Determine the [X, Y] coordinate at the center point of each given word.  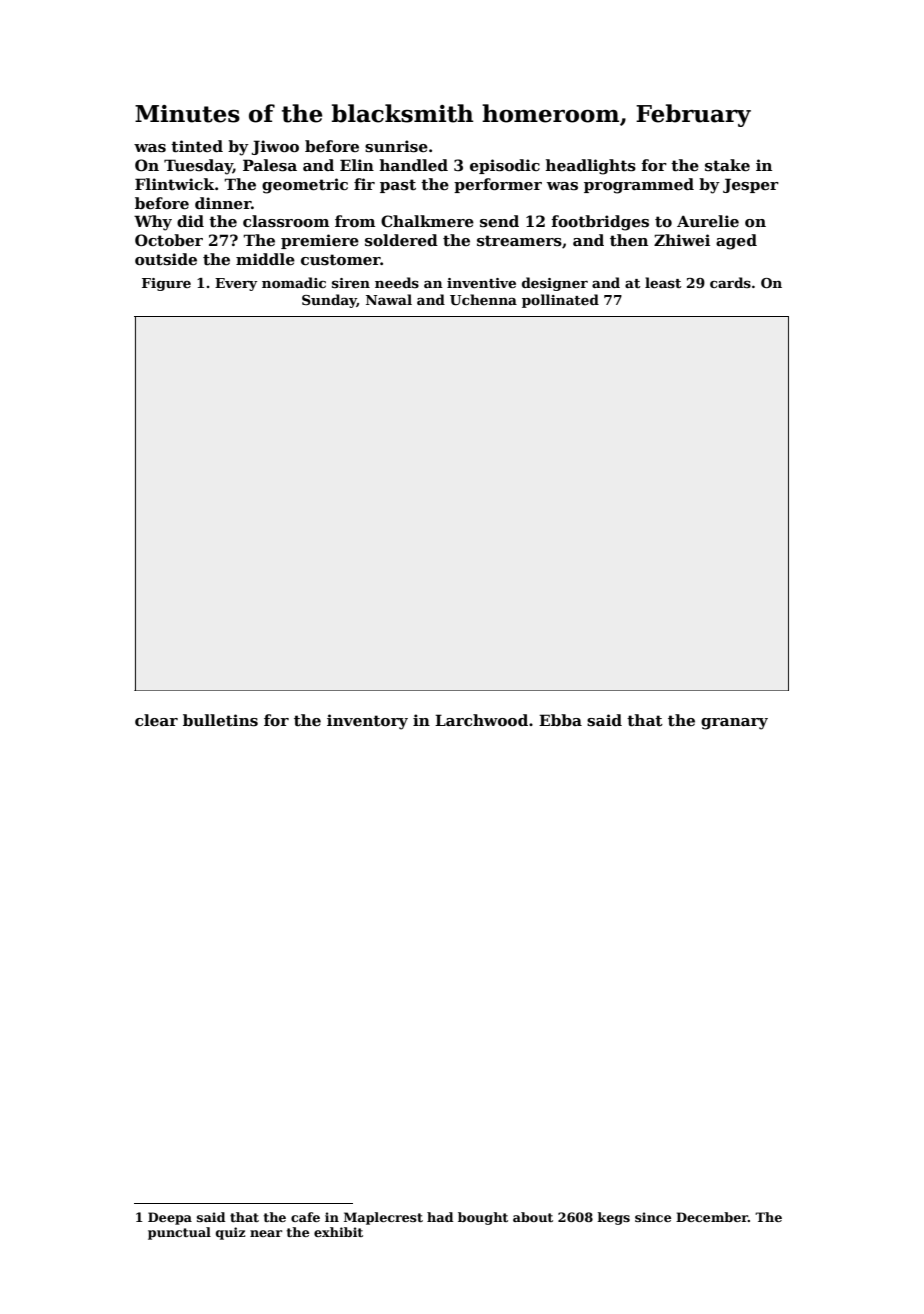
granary [734, 724]
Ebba [560, 720]
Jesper [751, 185]
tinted [197, 146]
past [398, 186]
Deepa [170, 1218]
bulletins [220, 720]
